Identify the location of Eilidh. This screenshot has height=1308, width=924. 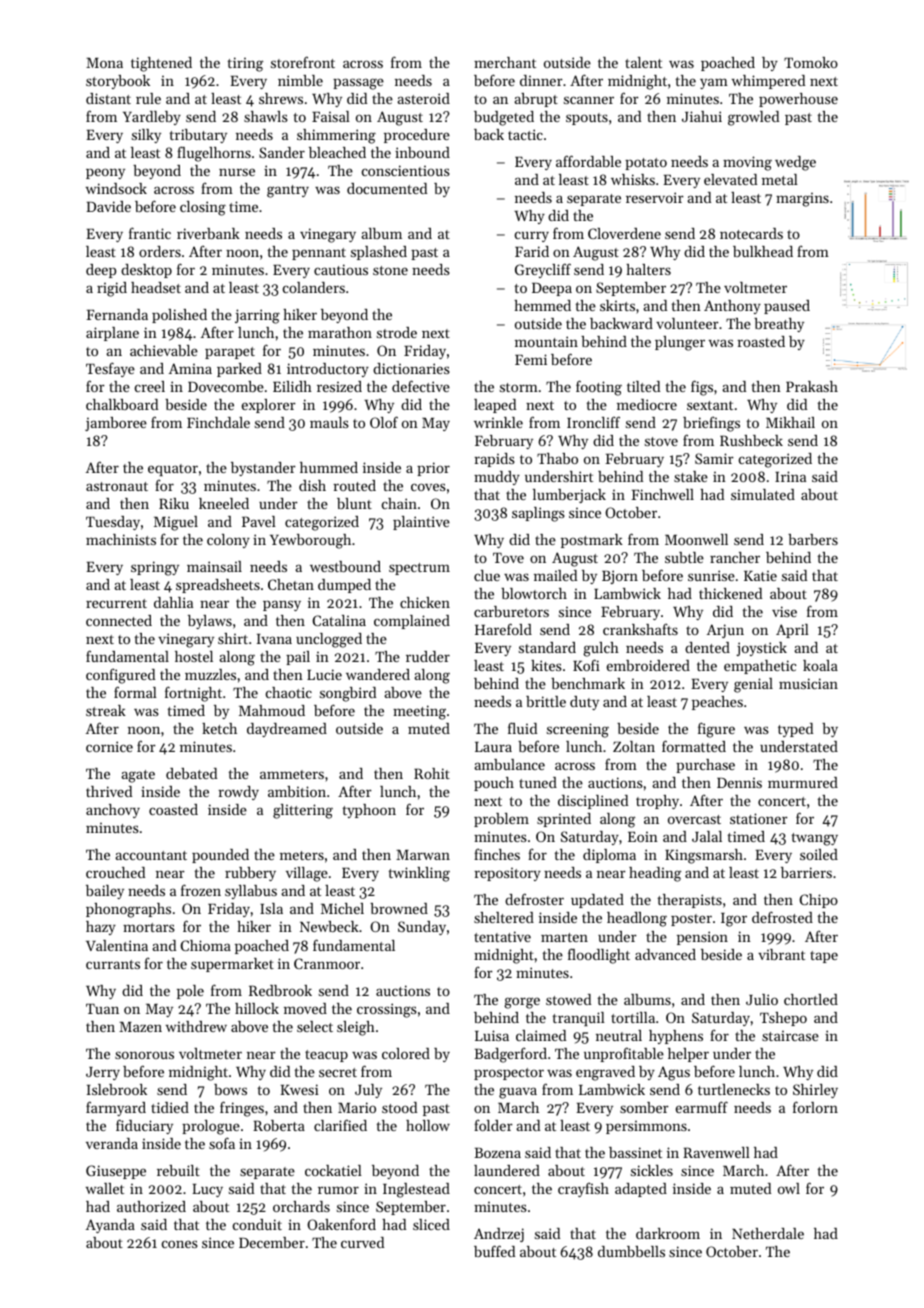
(292, 386).
